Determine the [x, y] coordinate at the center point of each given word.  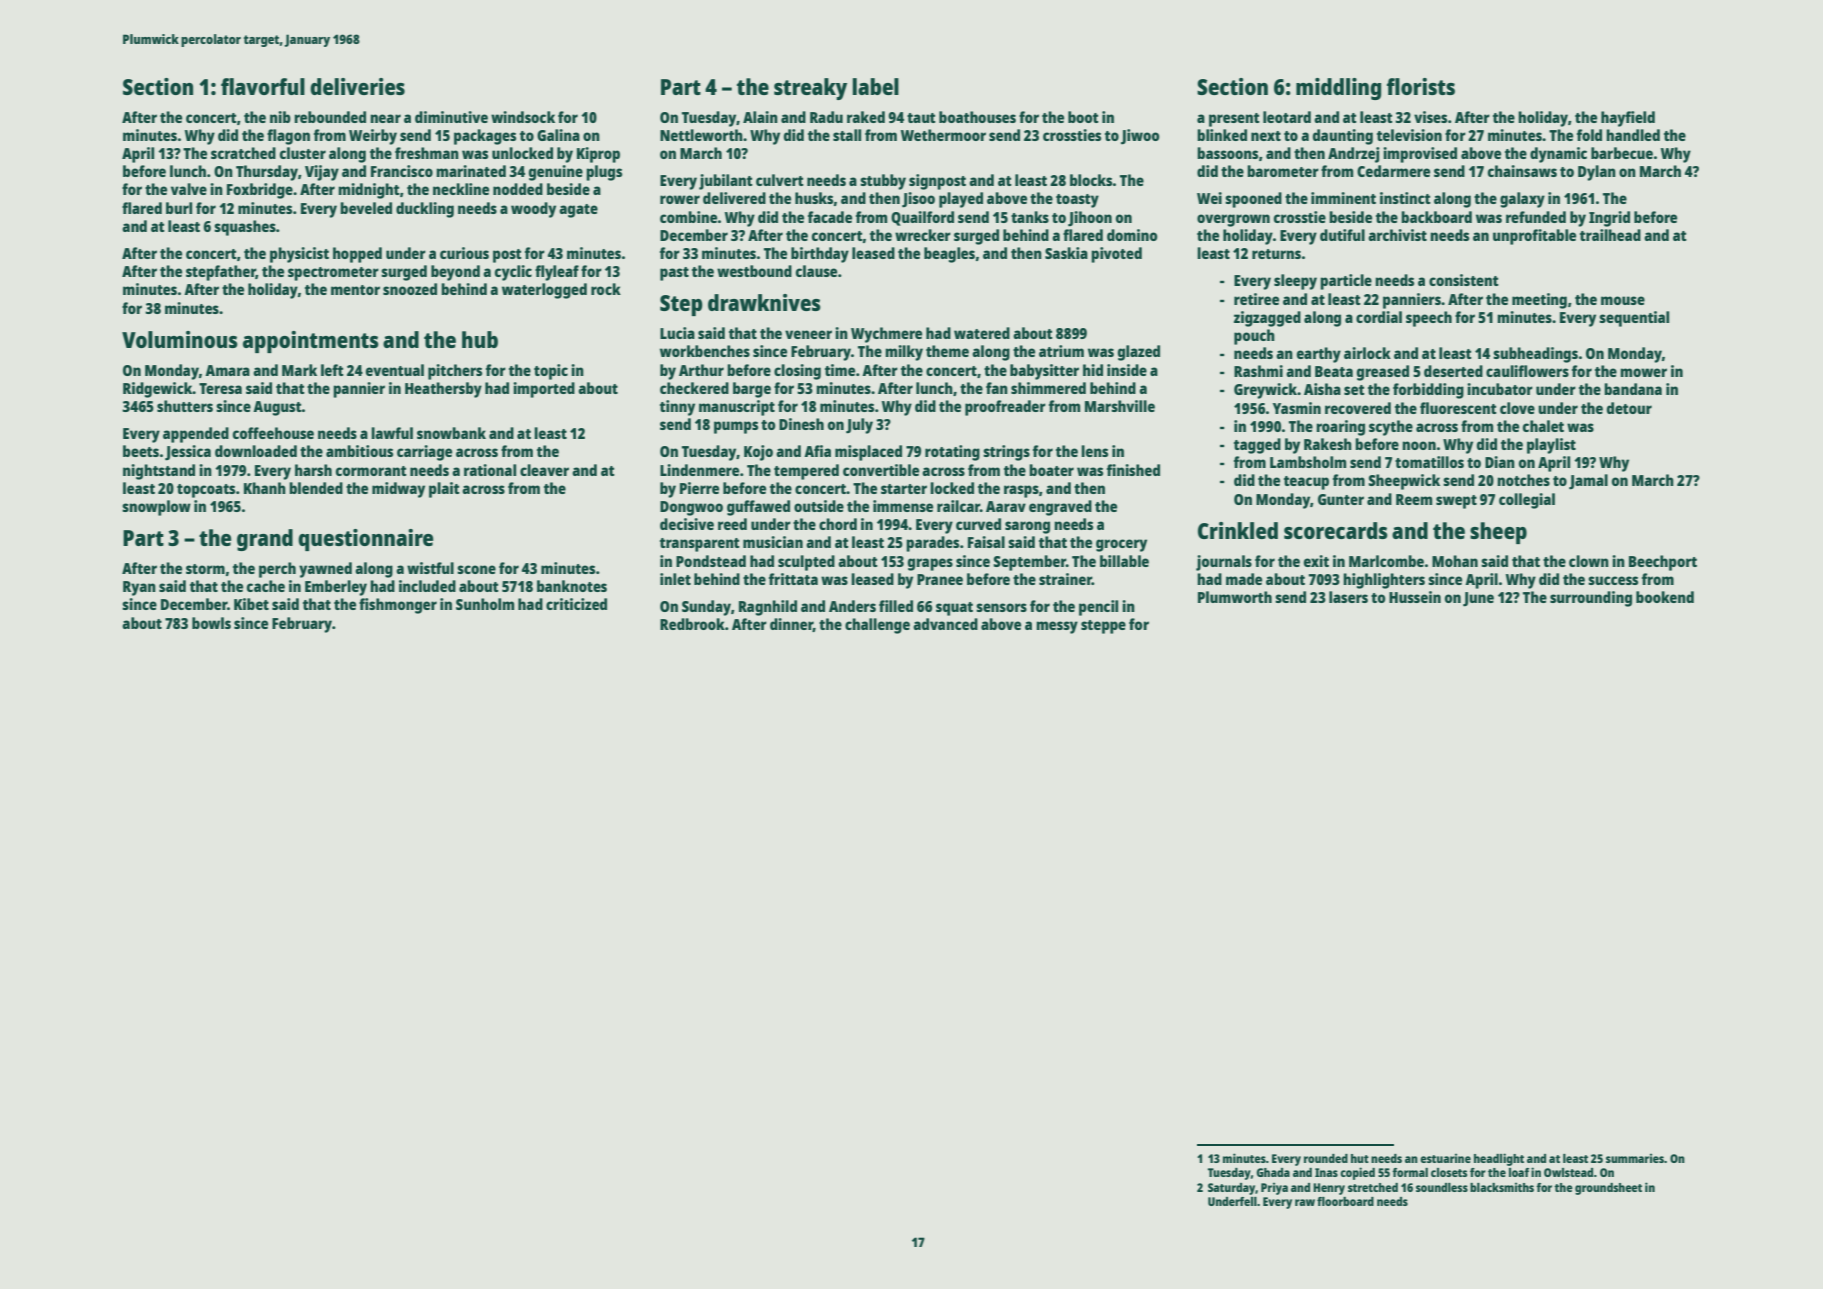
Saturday [1231, 1189]
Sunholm [485, 604]
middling [1338, 89]
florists [1421, 86]
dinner [791, 625]
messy [1057, 627]
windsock [523, 117]
